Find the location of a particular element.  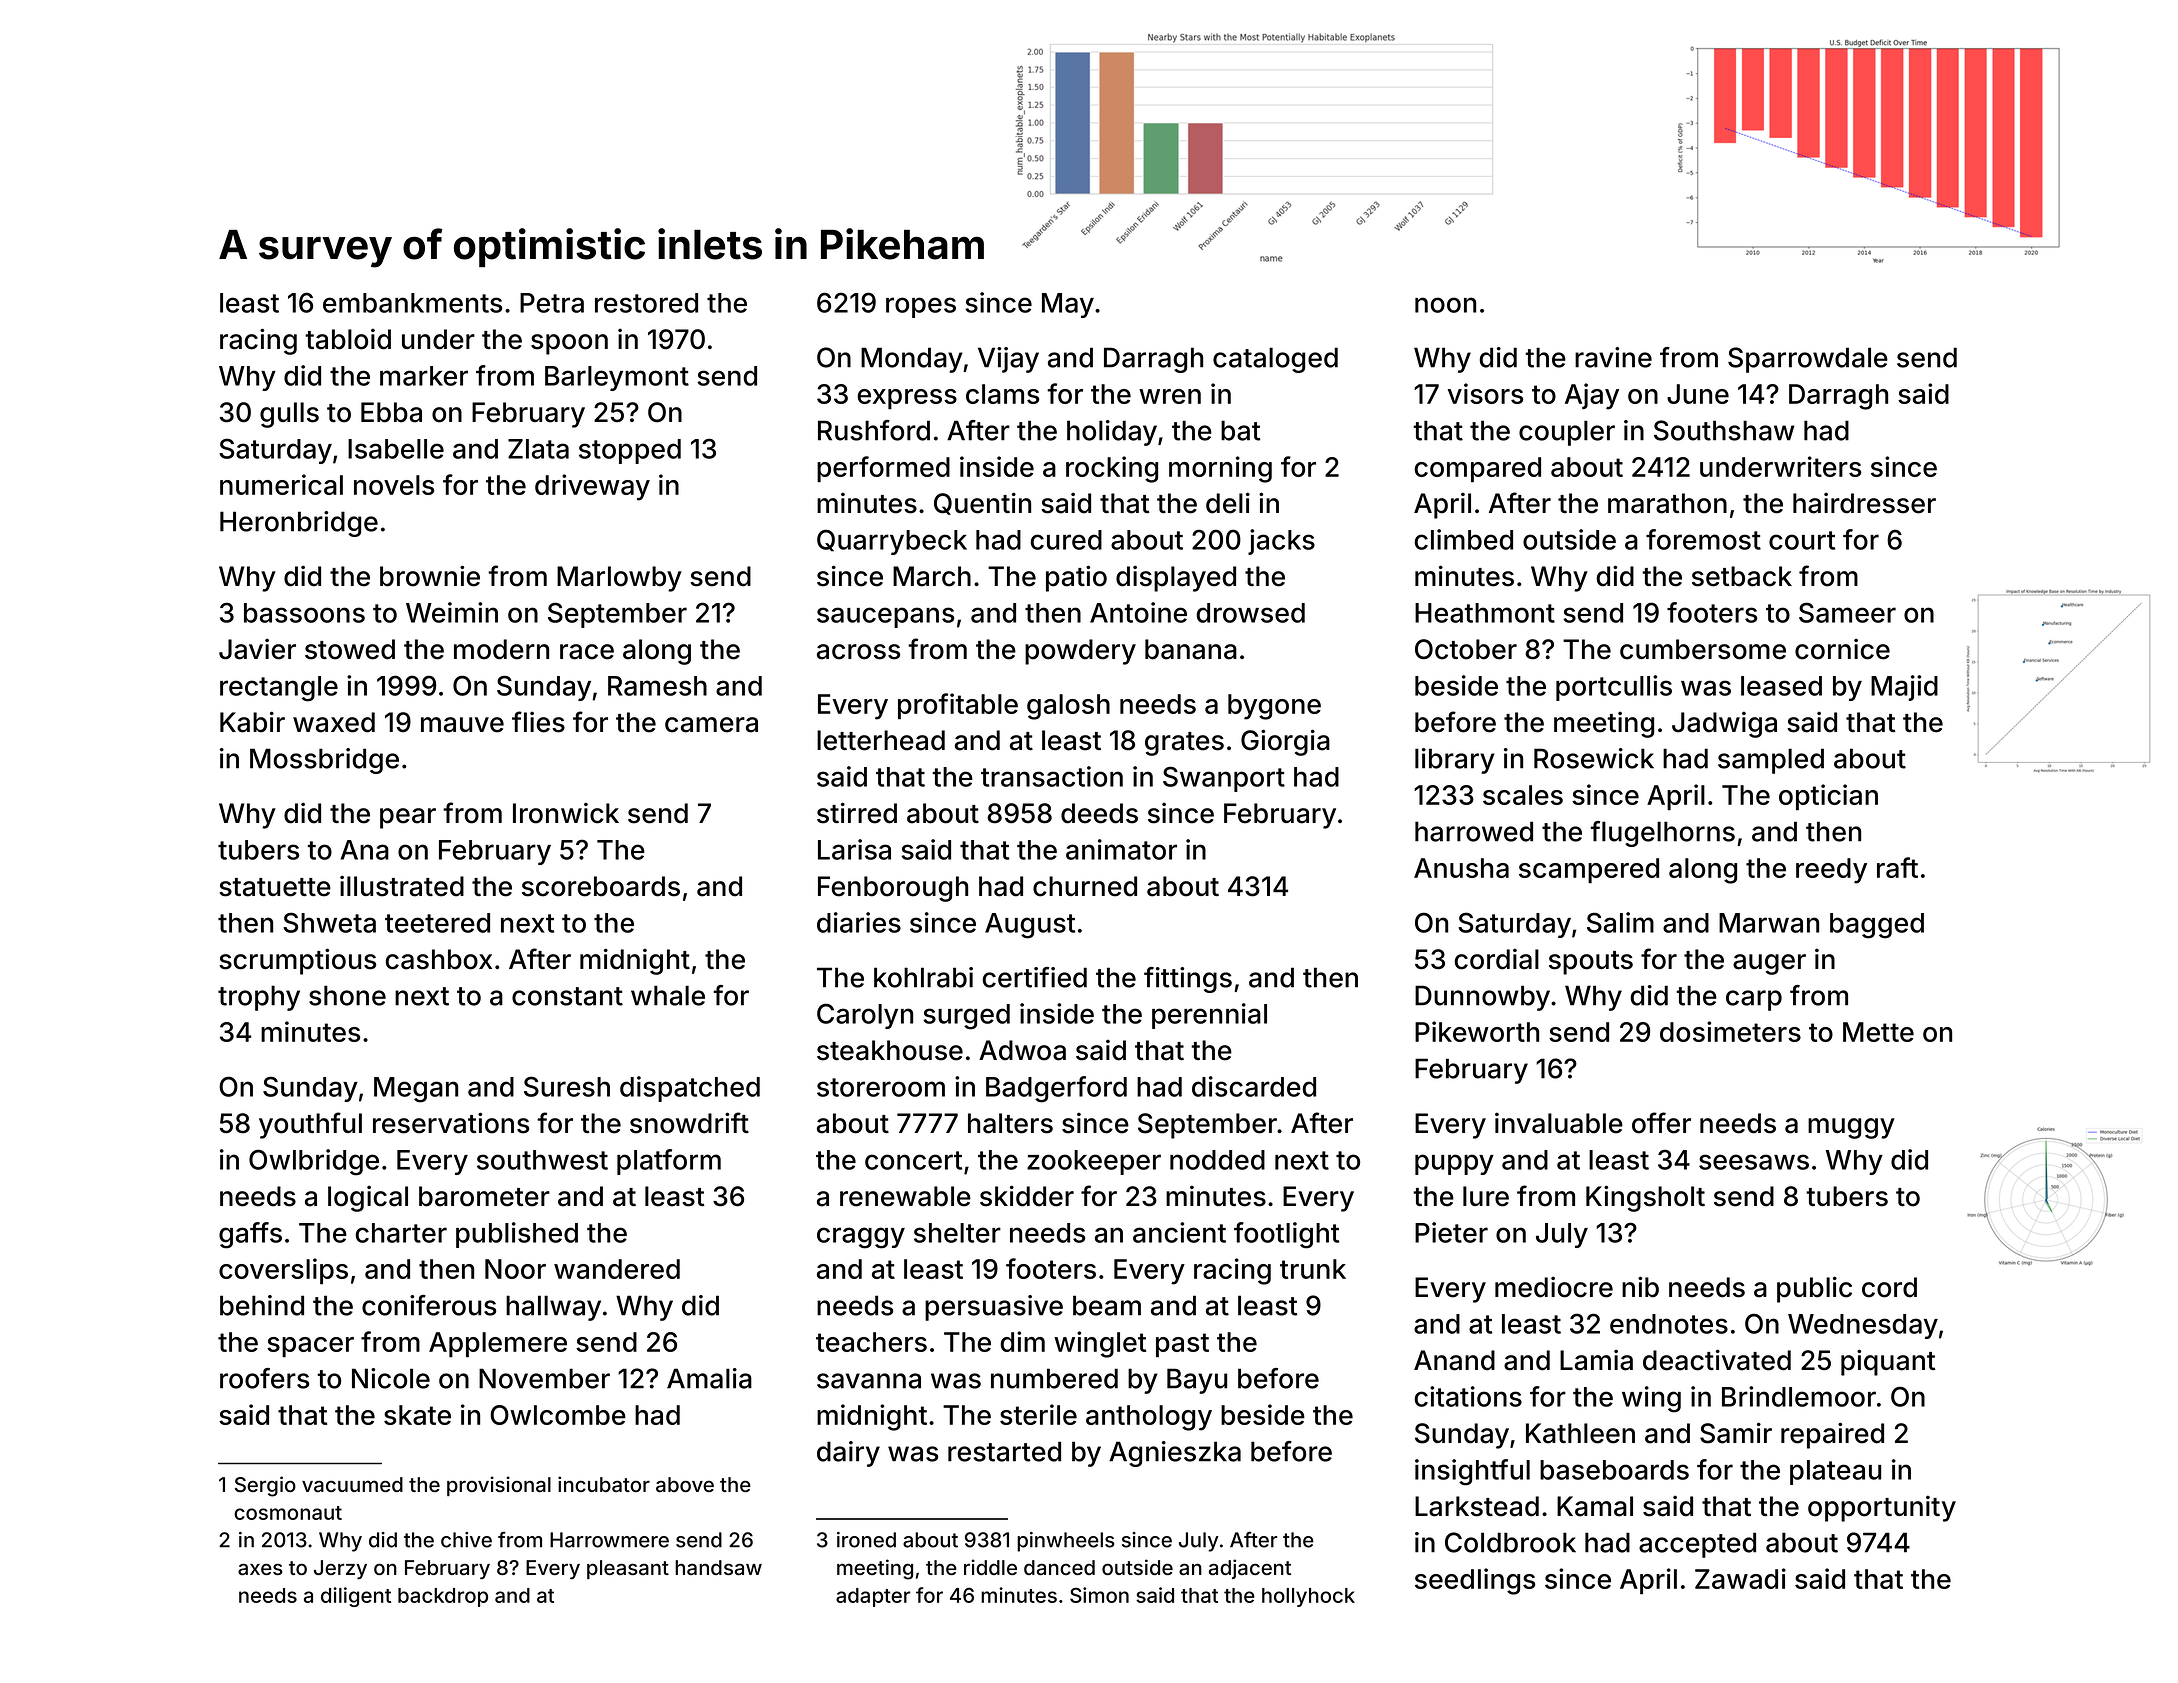

Majid is located at coordinates (1904, 688).
